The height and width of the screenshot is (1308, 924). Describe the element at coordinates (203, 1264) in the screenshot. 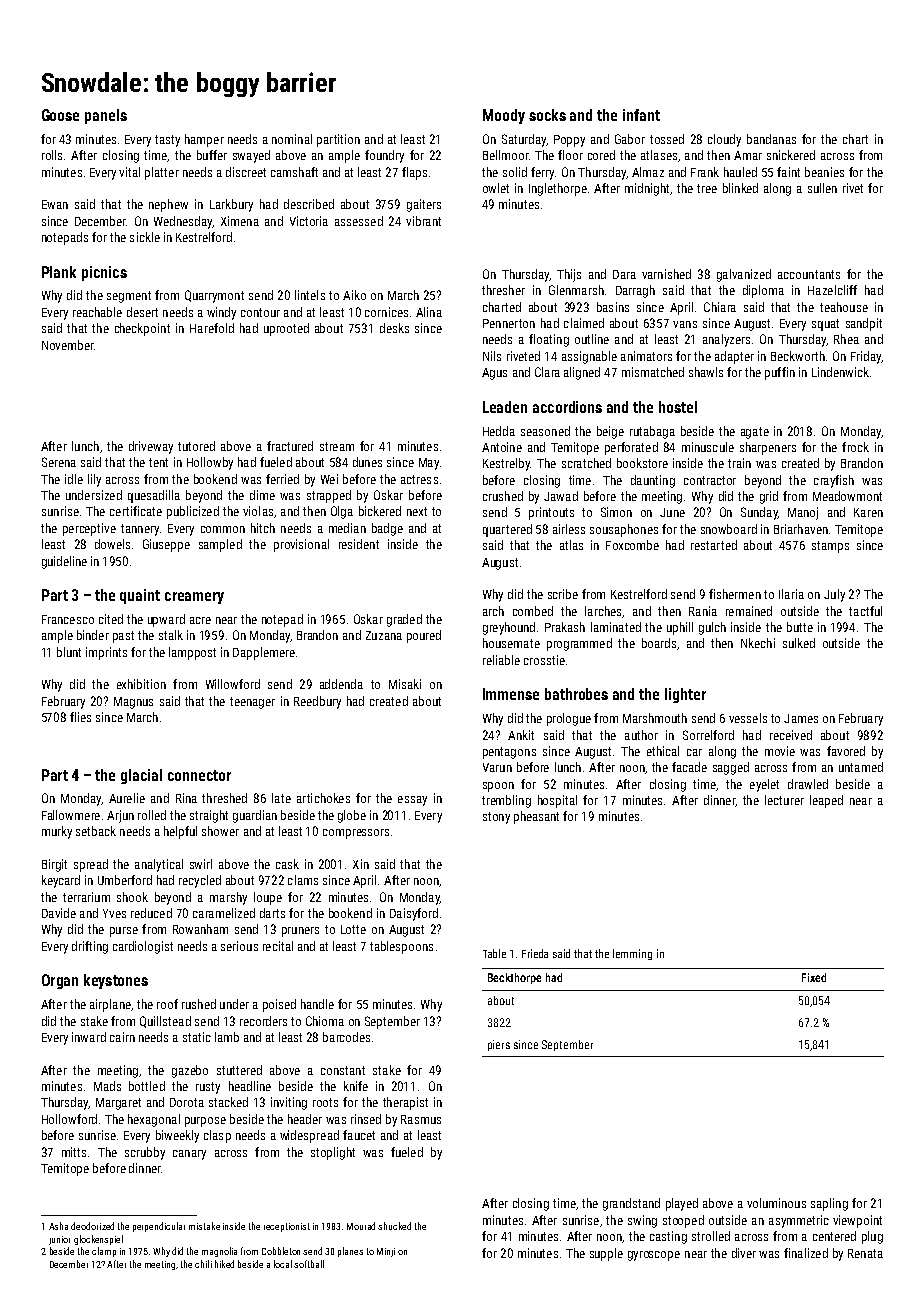

I see `chili` at that location.
